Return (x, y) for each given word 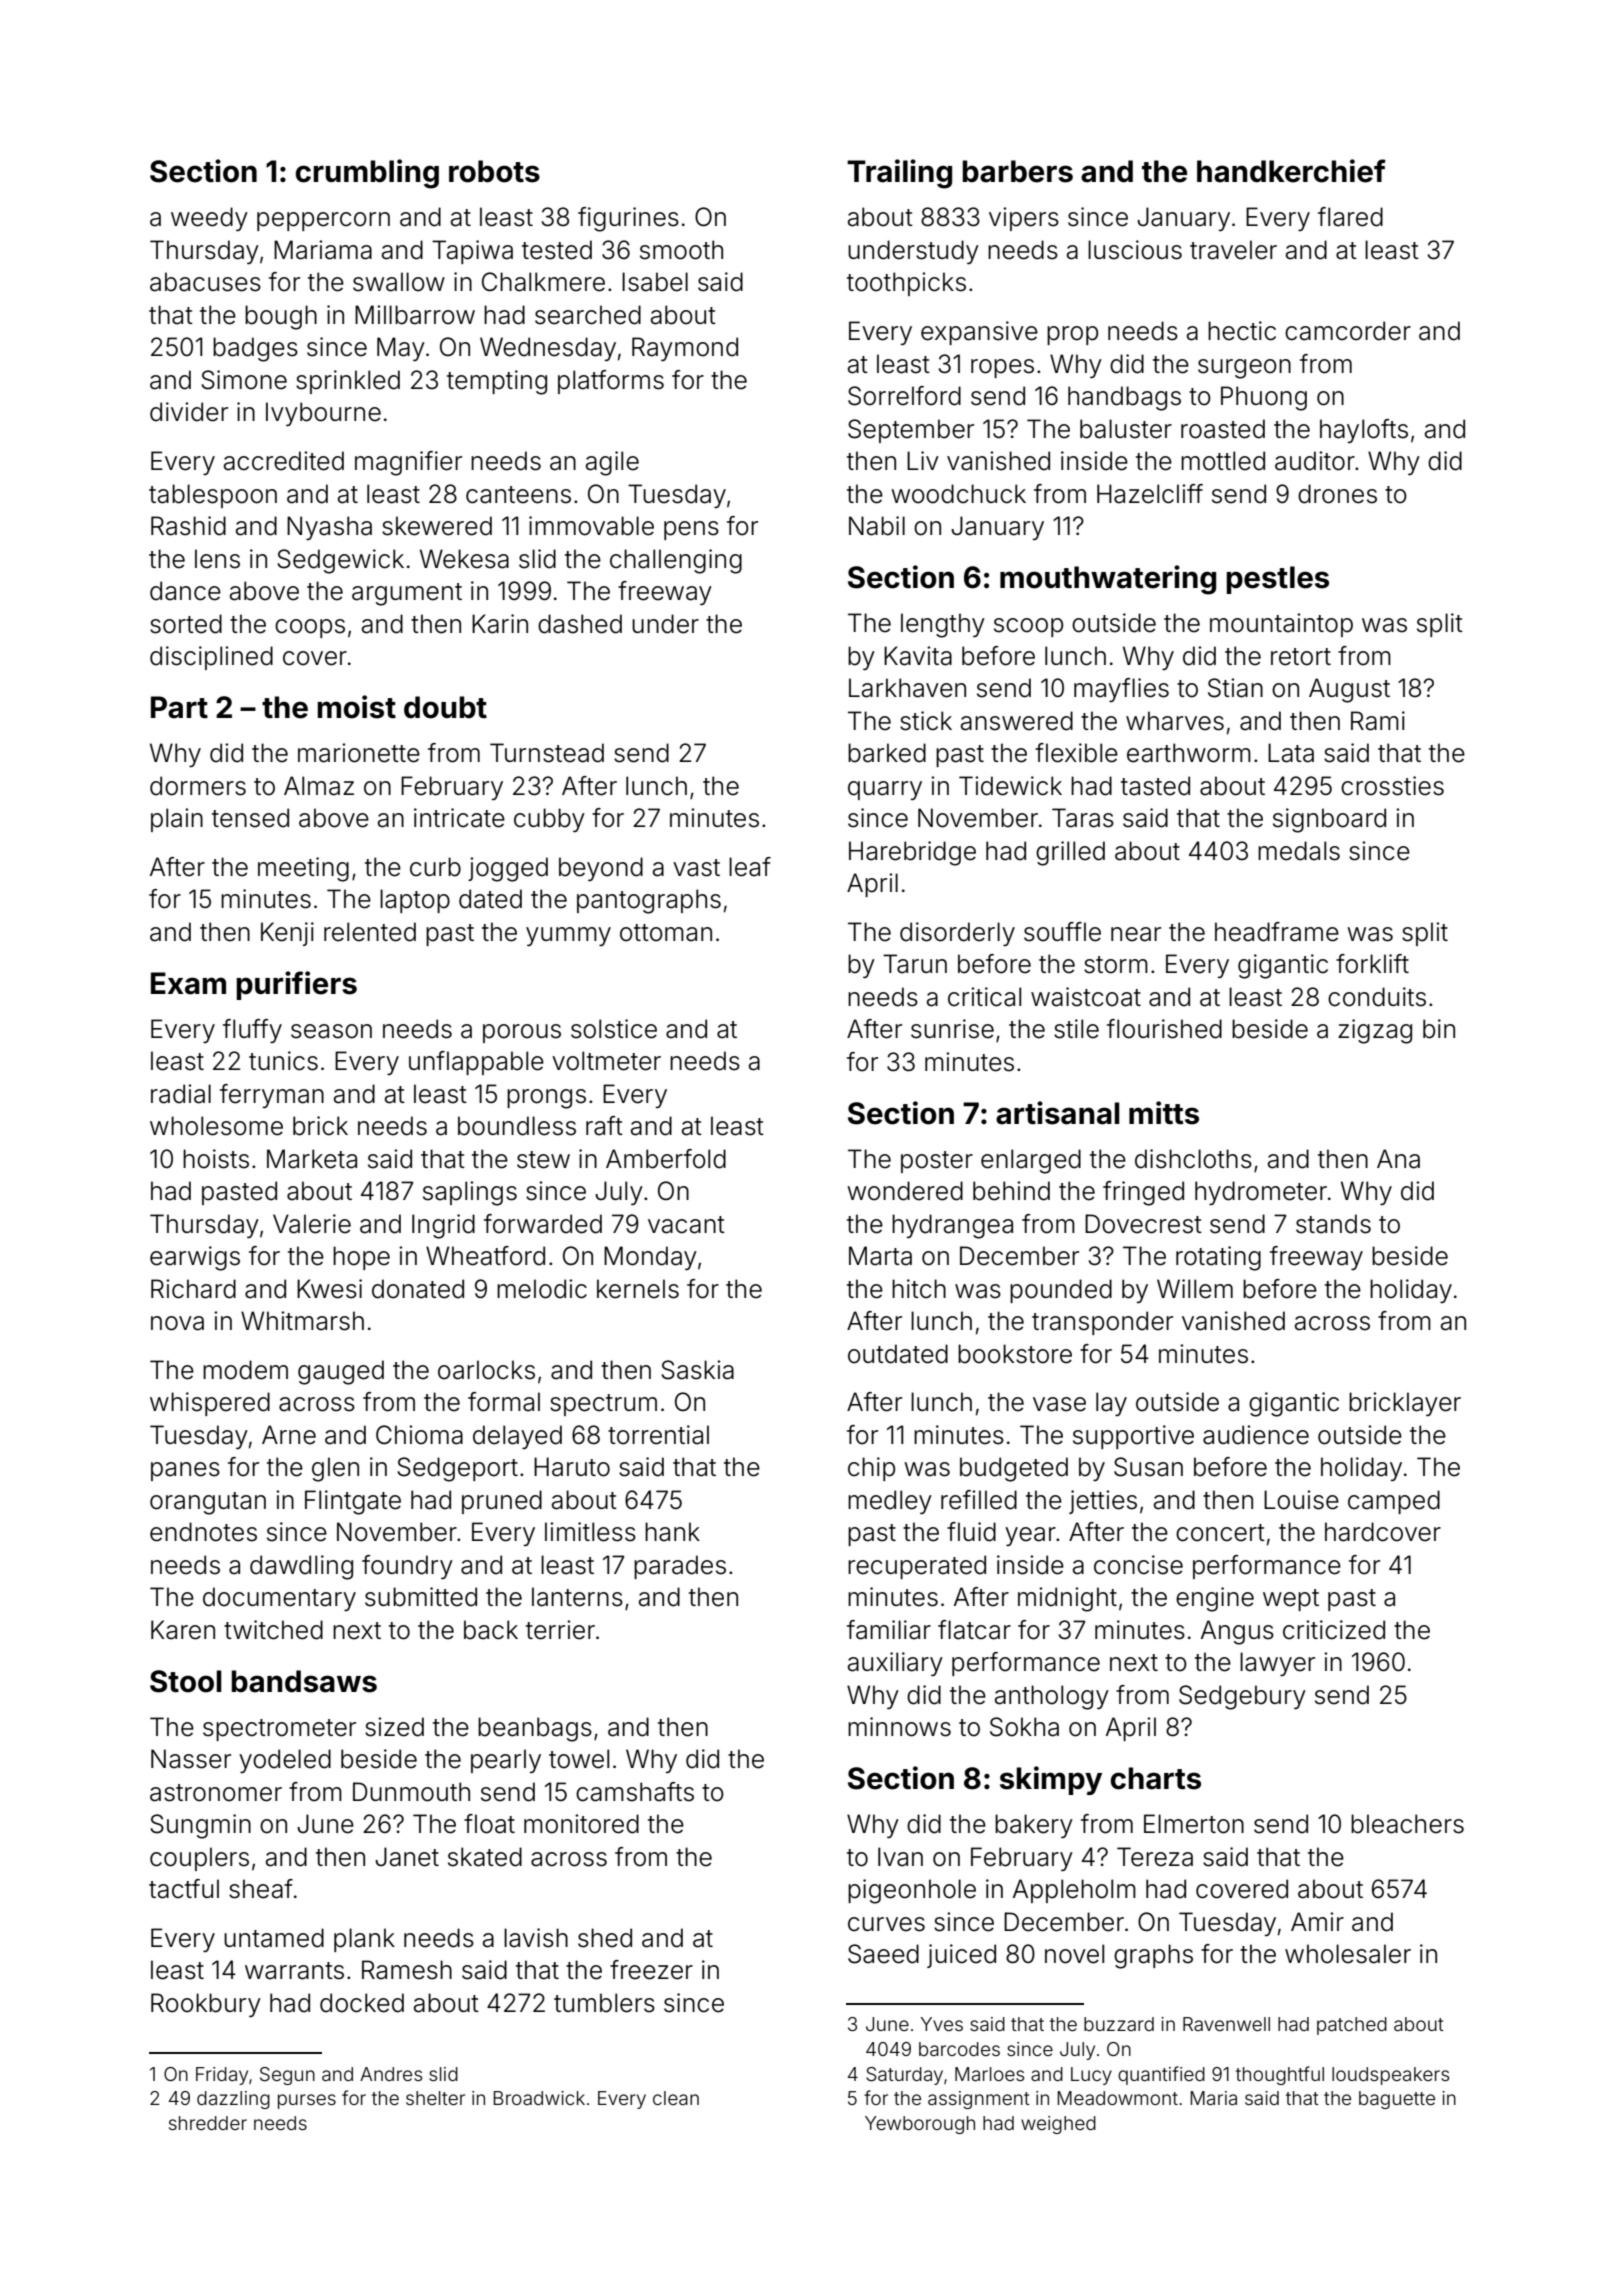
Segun (287, 2076)
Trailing (899, 174)
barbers (1017, 171)
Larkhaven (907, 688)
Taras (1083, 818)
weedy (209, 219)
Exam (188, 983)
